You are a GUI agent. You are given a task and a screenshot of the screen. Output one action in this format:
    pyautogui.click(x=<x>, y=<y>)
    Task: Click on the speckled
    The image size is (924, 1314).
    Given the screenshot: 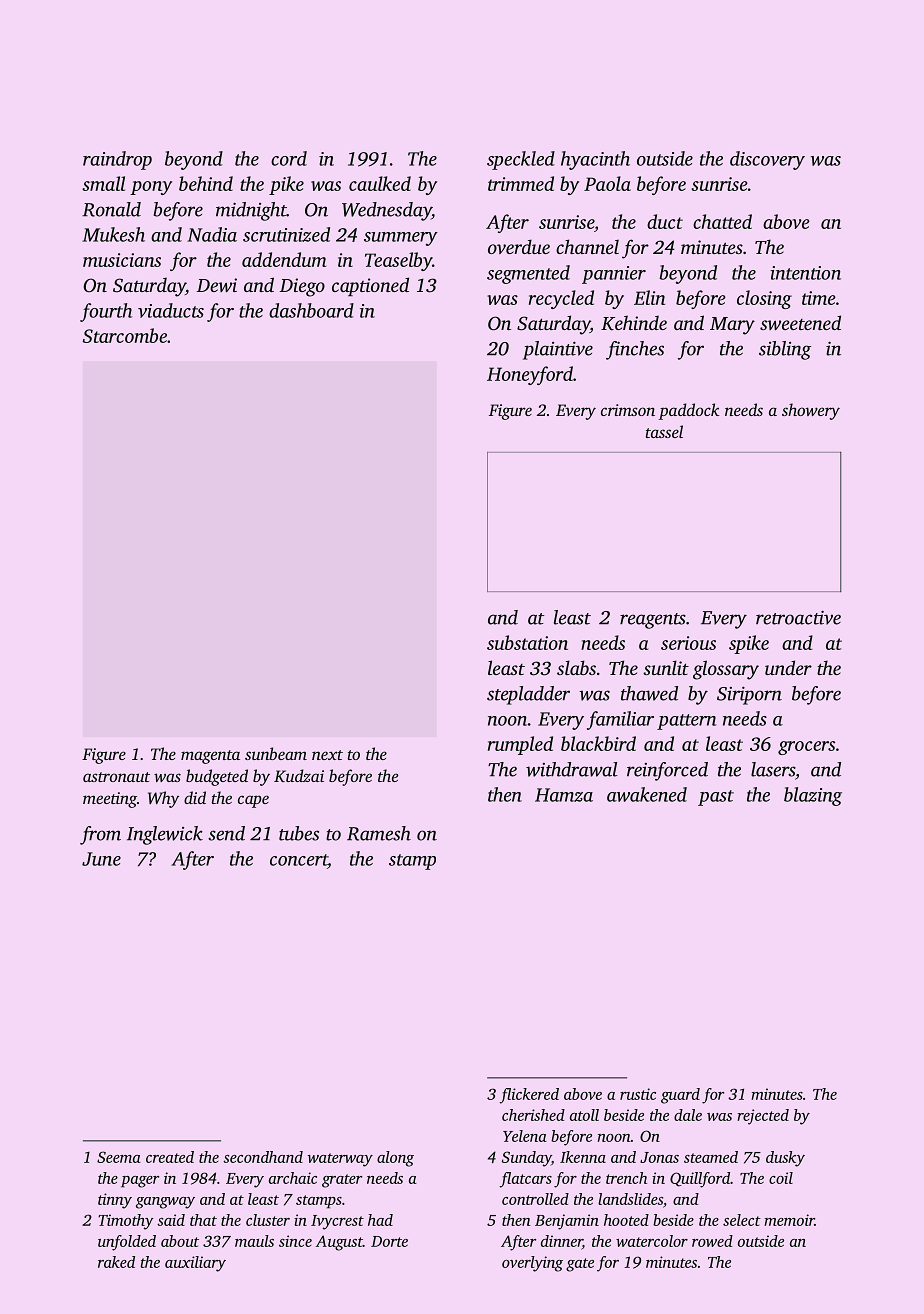 What is the action you would take?
    pyautogui.click(x=521, y=160)
